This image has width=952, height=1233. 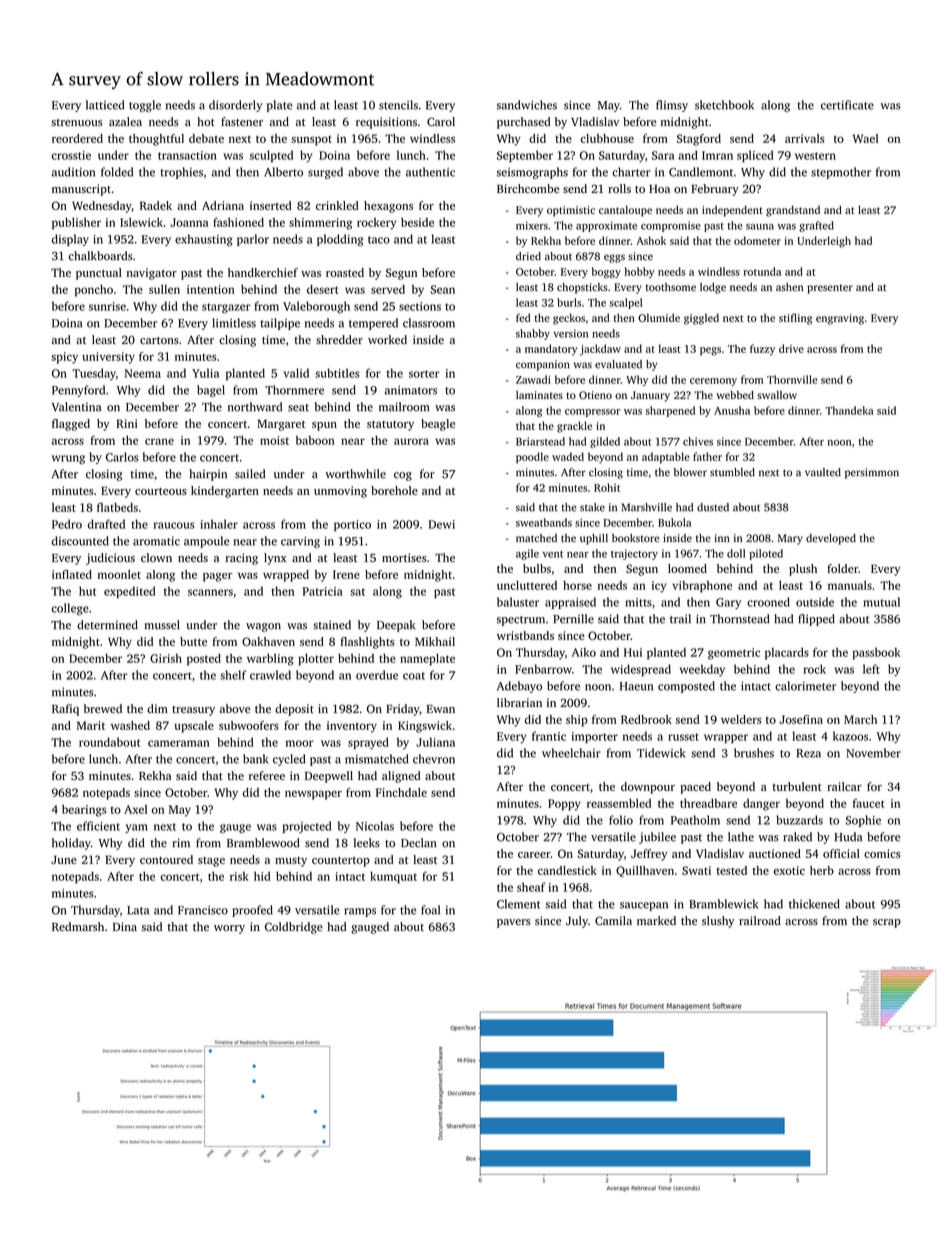 I want to click on Rafiq, so click(x=65, y=710).
